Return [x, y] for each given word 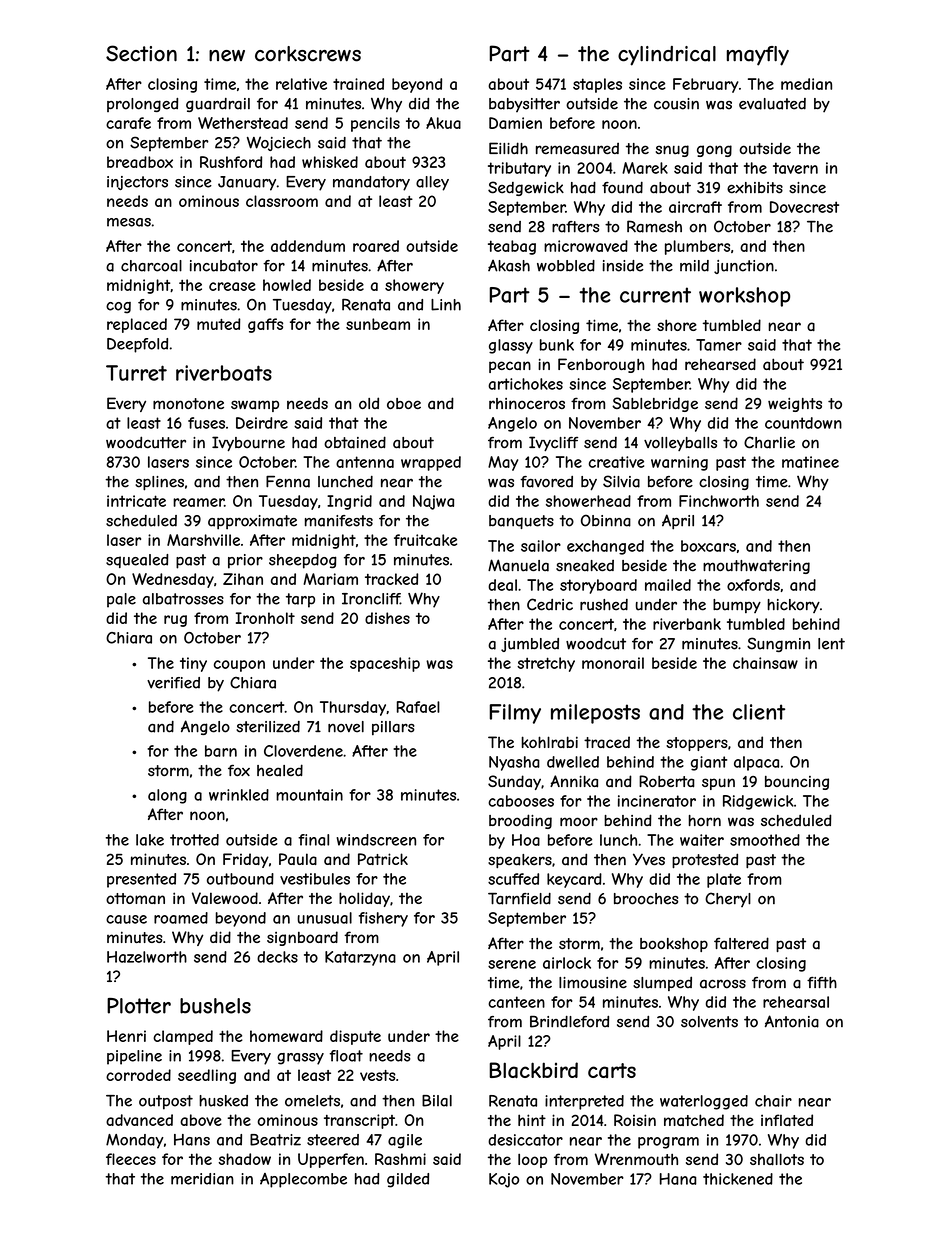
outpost [166, 1102]
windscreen [376, 840]
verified [173, 683]
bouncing [797, 783]
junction [744, 267]
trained [358, 84]
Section [141, 53]
